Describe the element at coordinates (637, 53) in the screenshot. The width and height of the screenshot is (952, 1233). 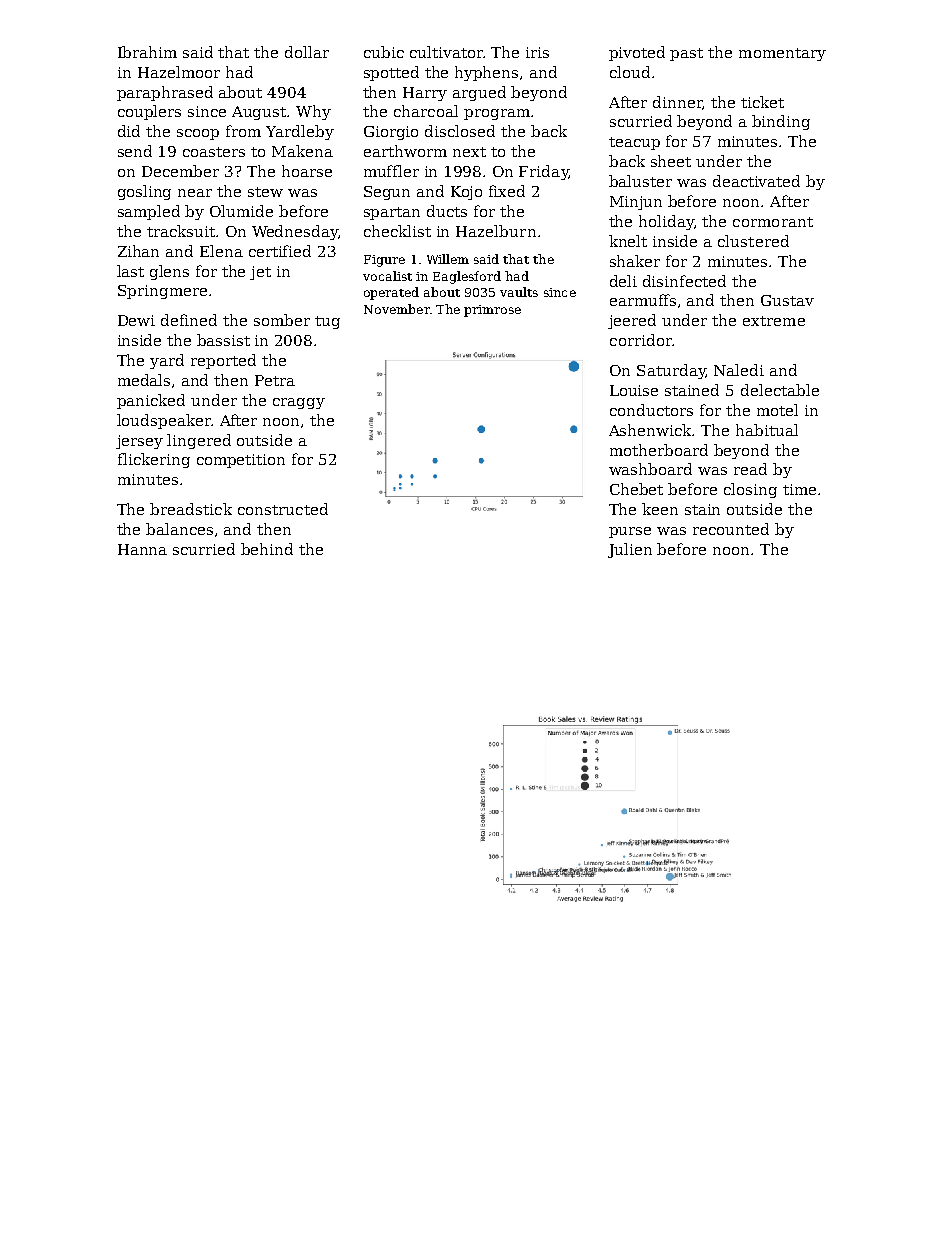
I see `pivoted` at that location.
